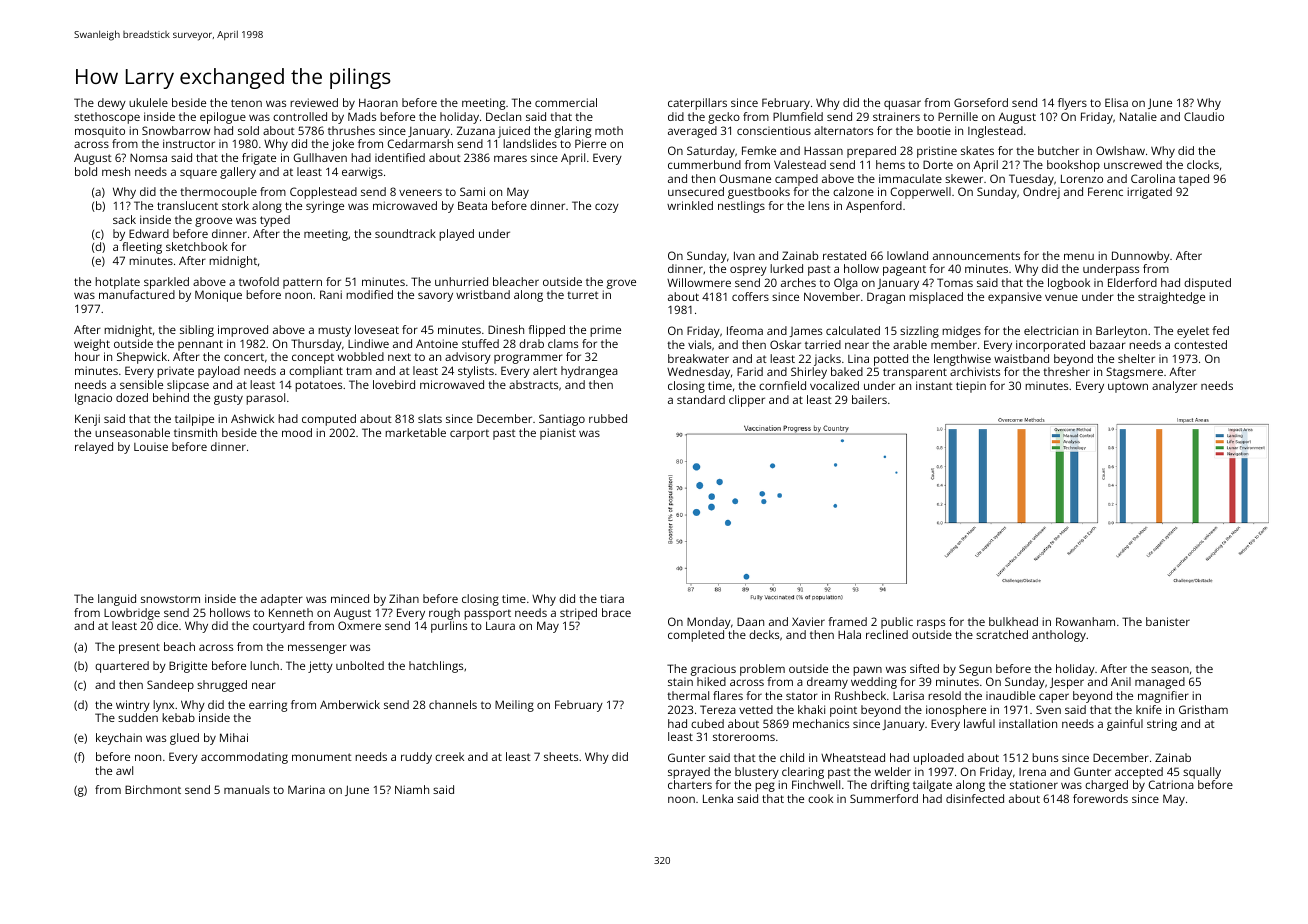 The height and width of the screenshot is (924, 1308). Describe the element at coordinates (936, 298) in the screenshot. I see `misplaced` at that location.
